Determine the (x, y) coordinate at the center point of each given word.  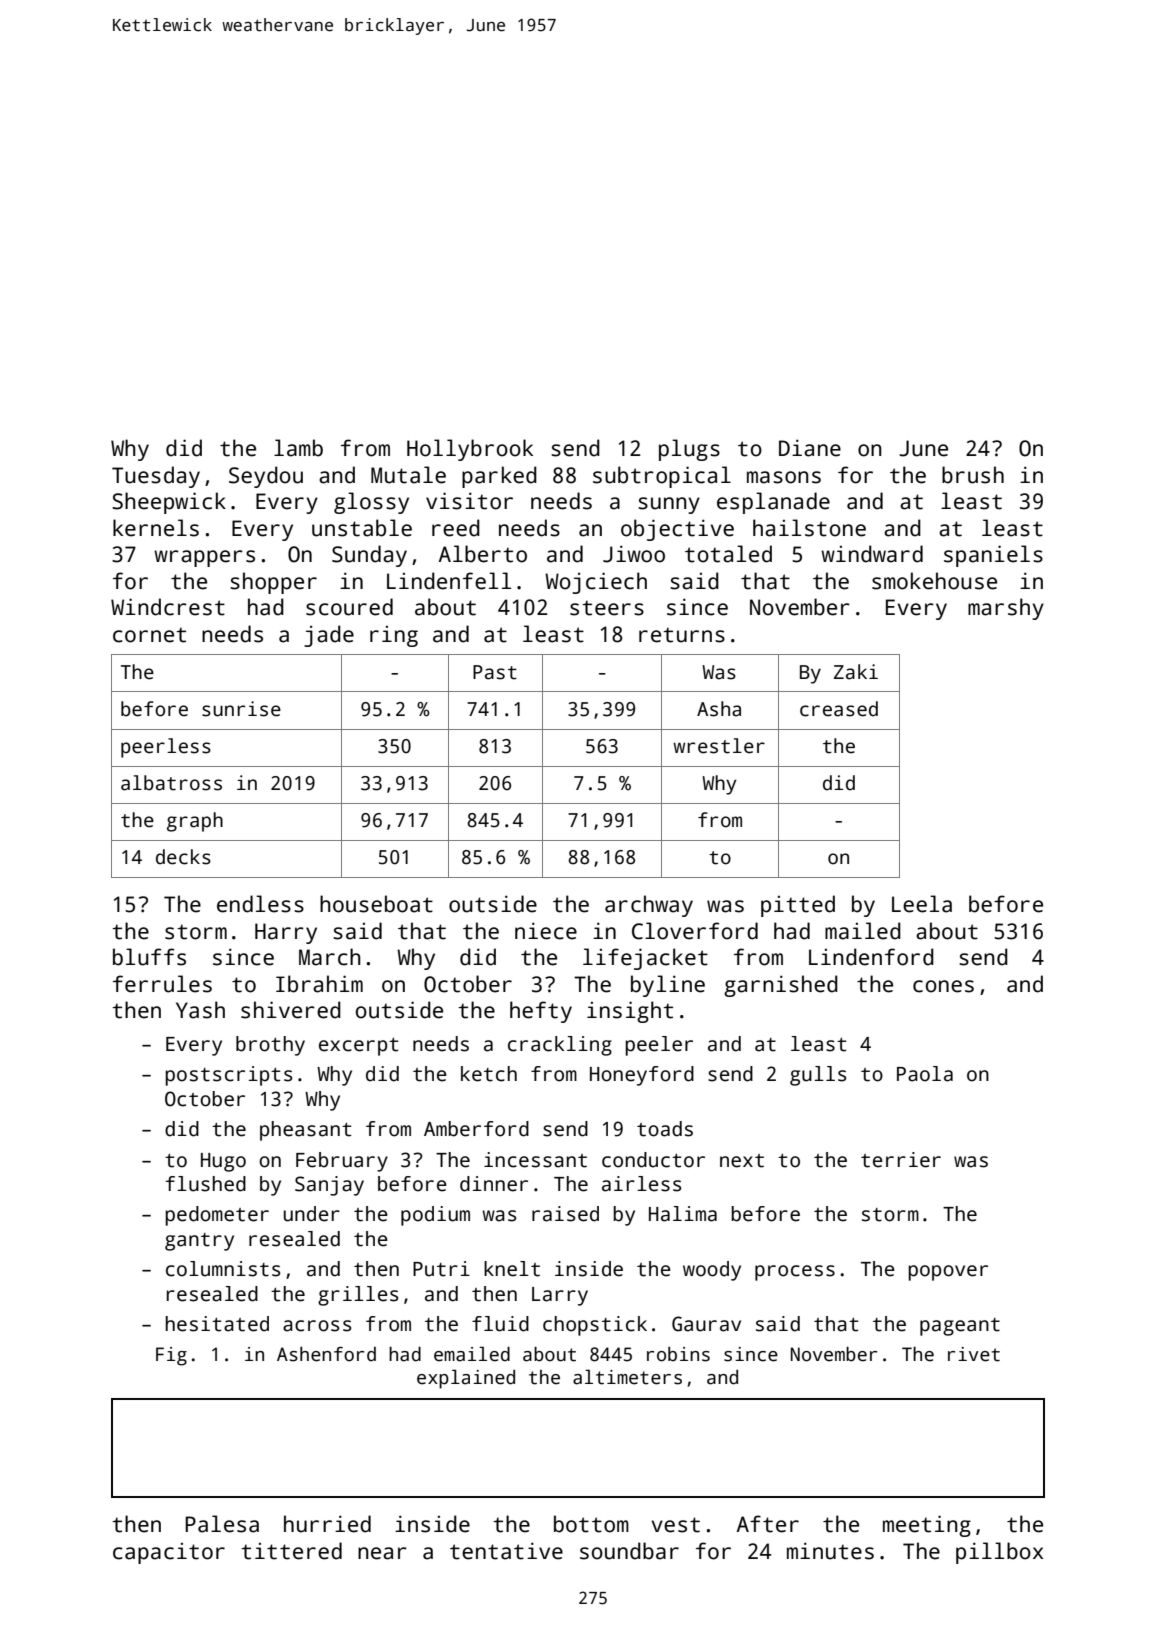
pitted (798, 906)
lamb (298, 448)
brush (973, 475)
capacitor (169, 1553)
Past (495, 672)
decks (183, 857)
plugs (689, 450)
